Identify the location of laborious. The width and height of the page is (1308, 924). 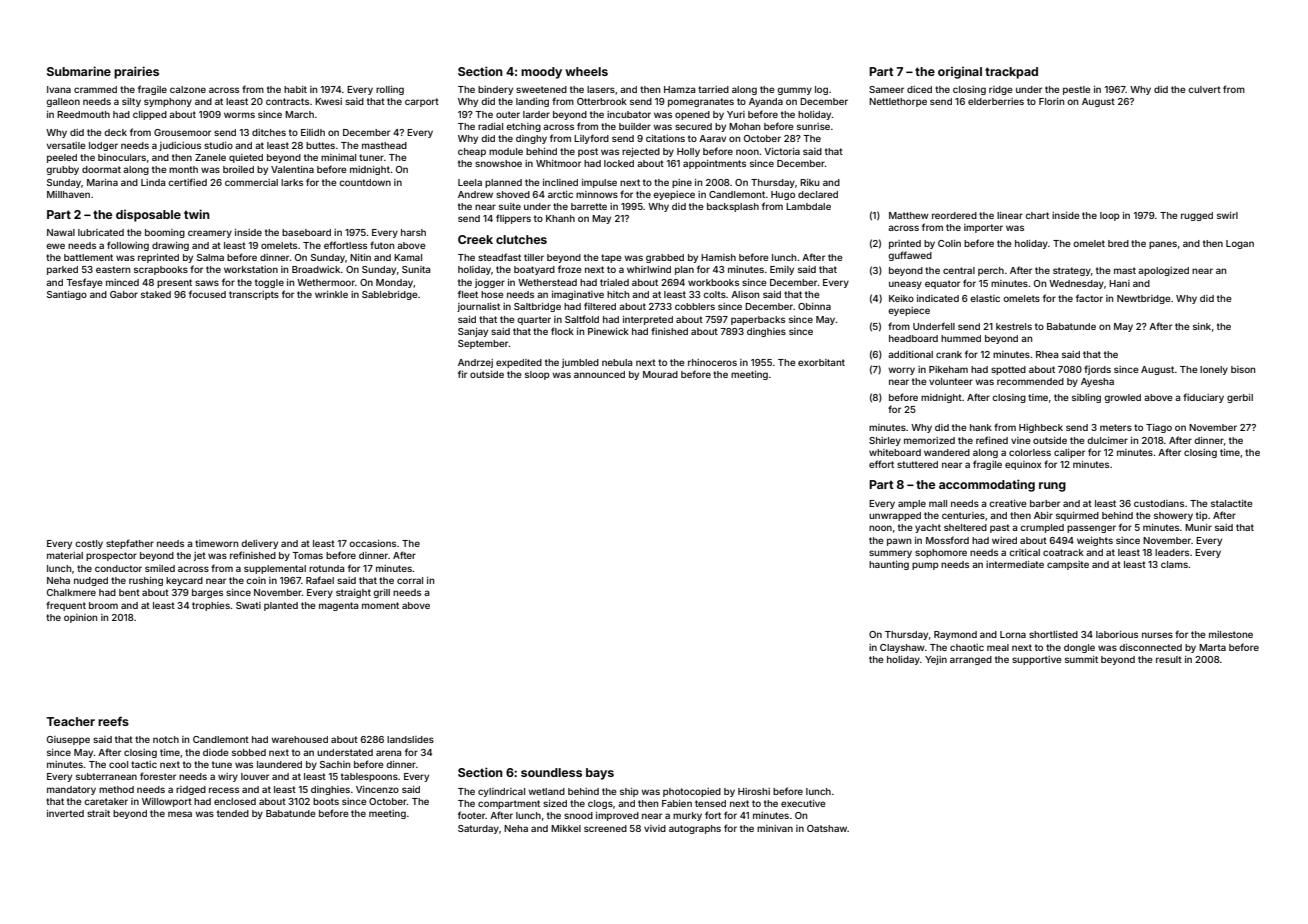
(1117, 634).
